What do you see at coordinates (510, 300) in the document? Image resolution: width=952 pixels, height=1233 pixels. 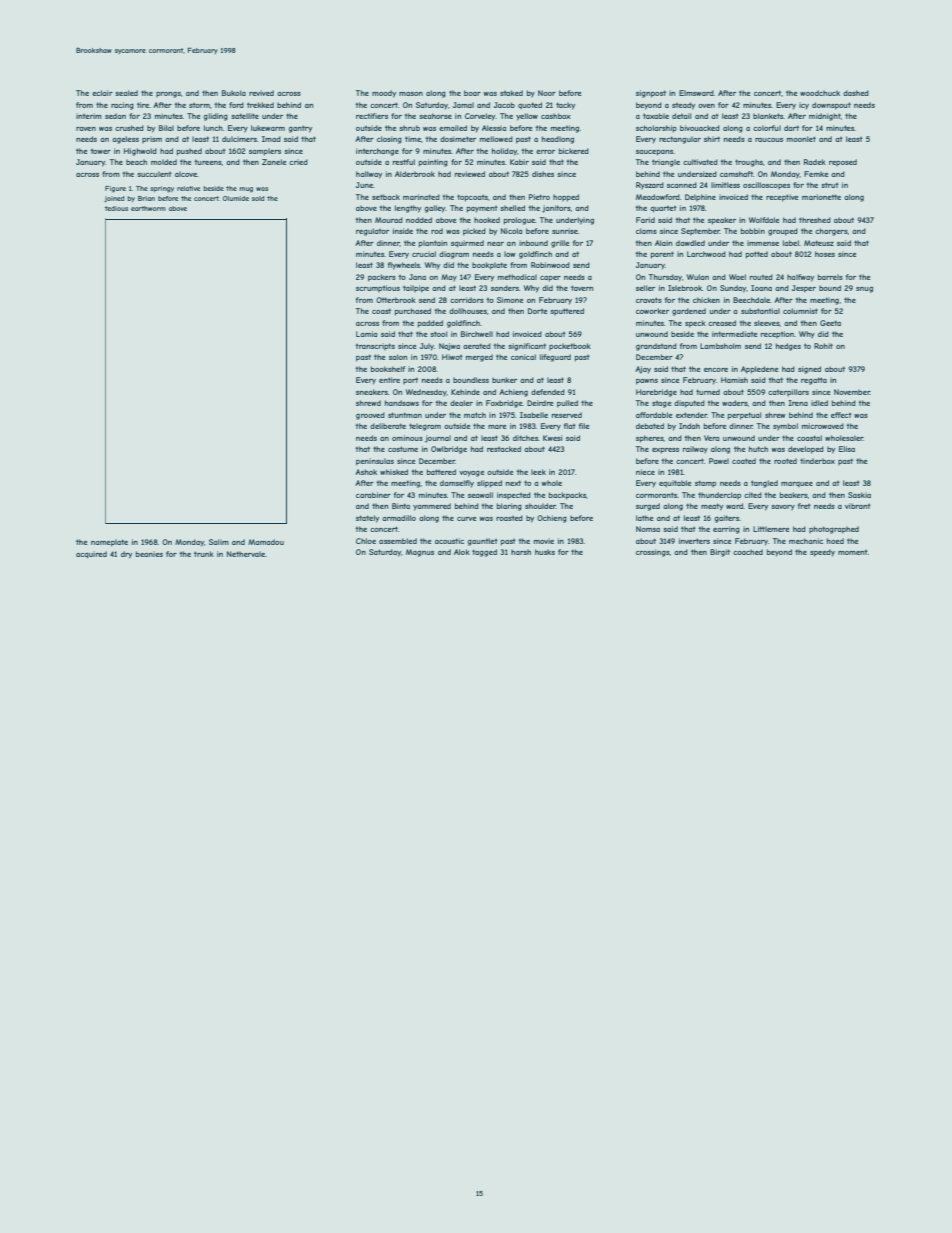 I see `Simone` at bounding box center [510, 300].
